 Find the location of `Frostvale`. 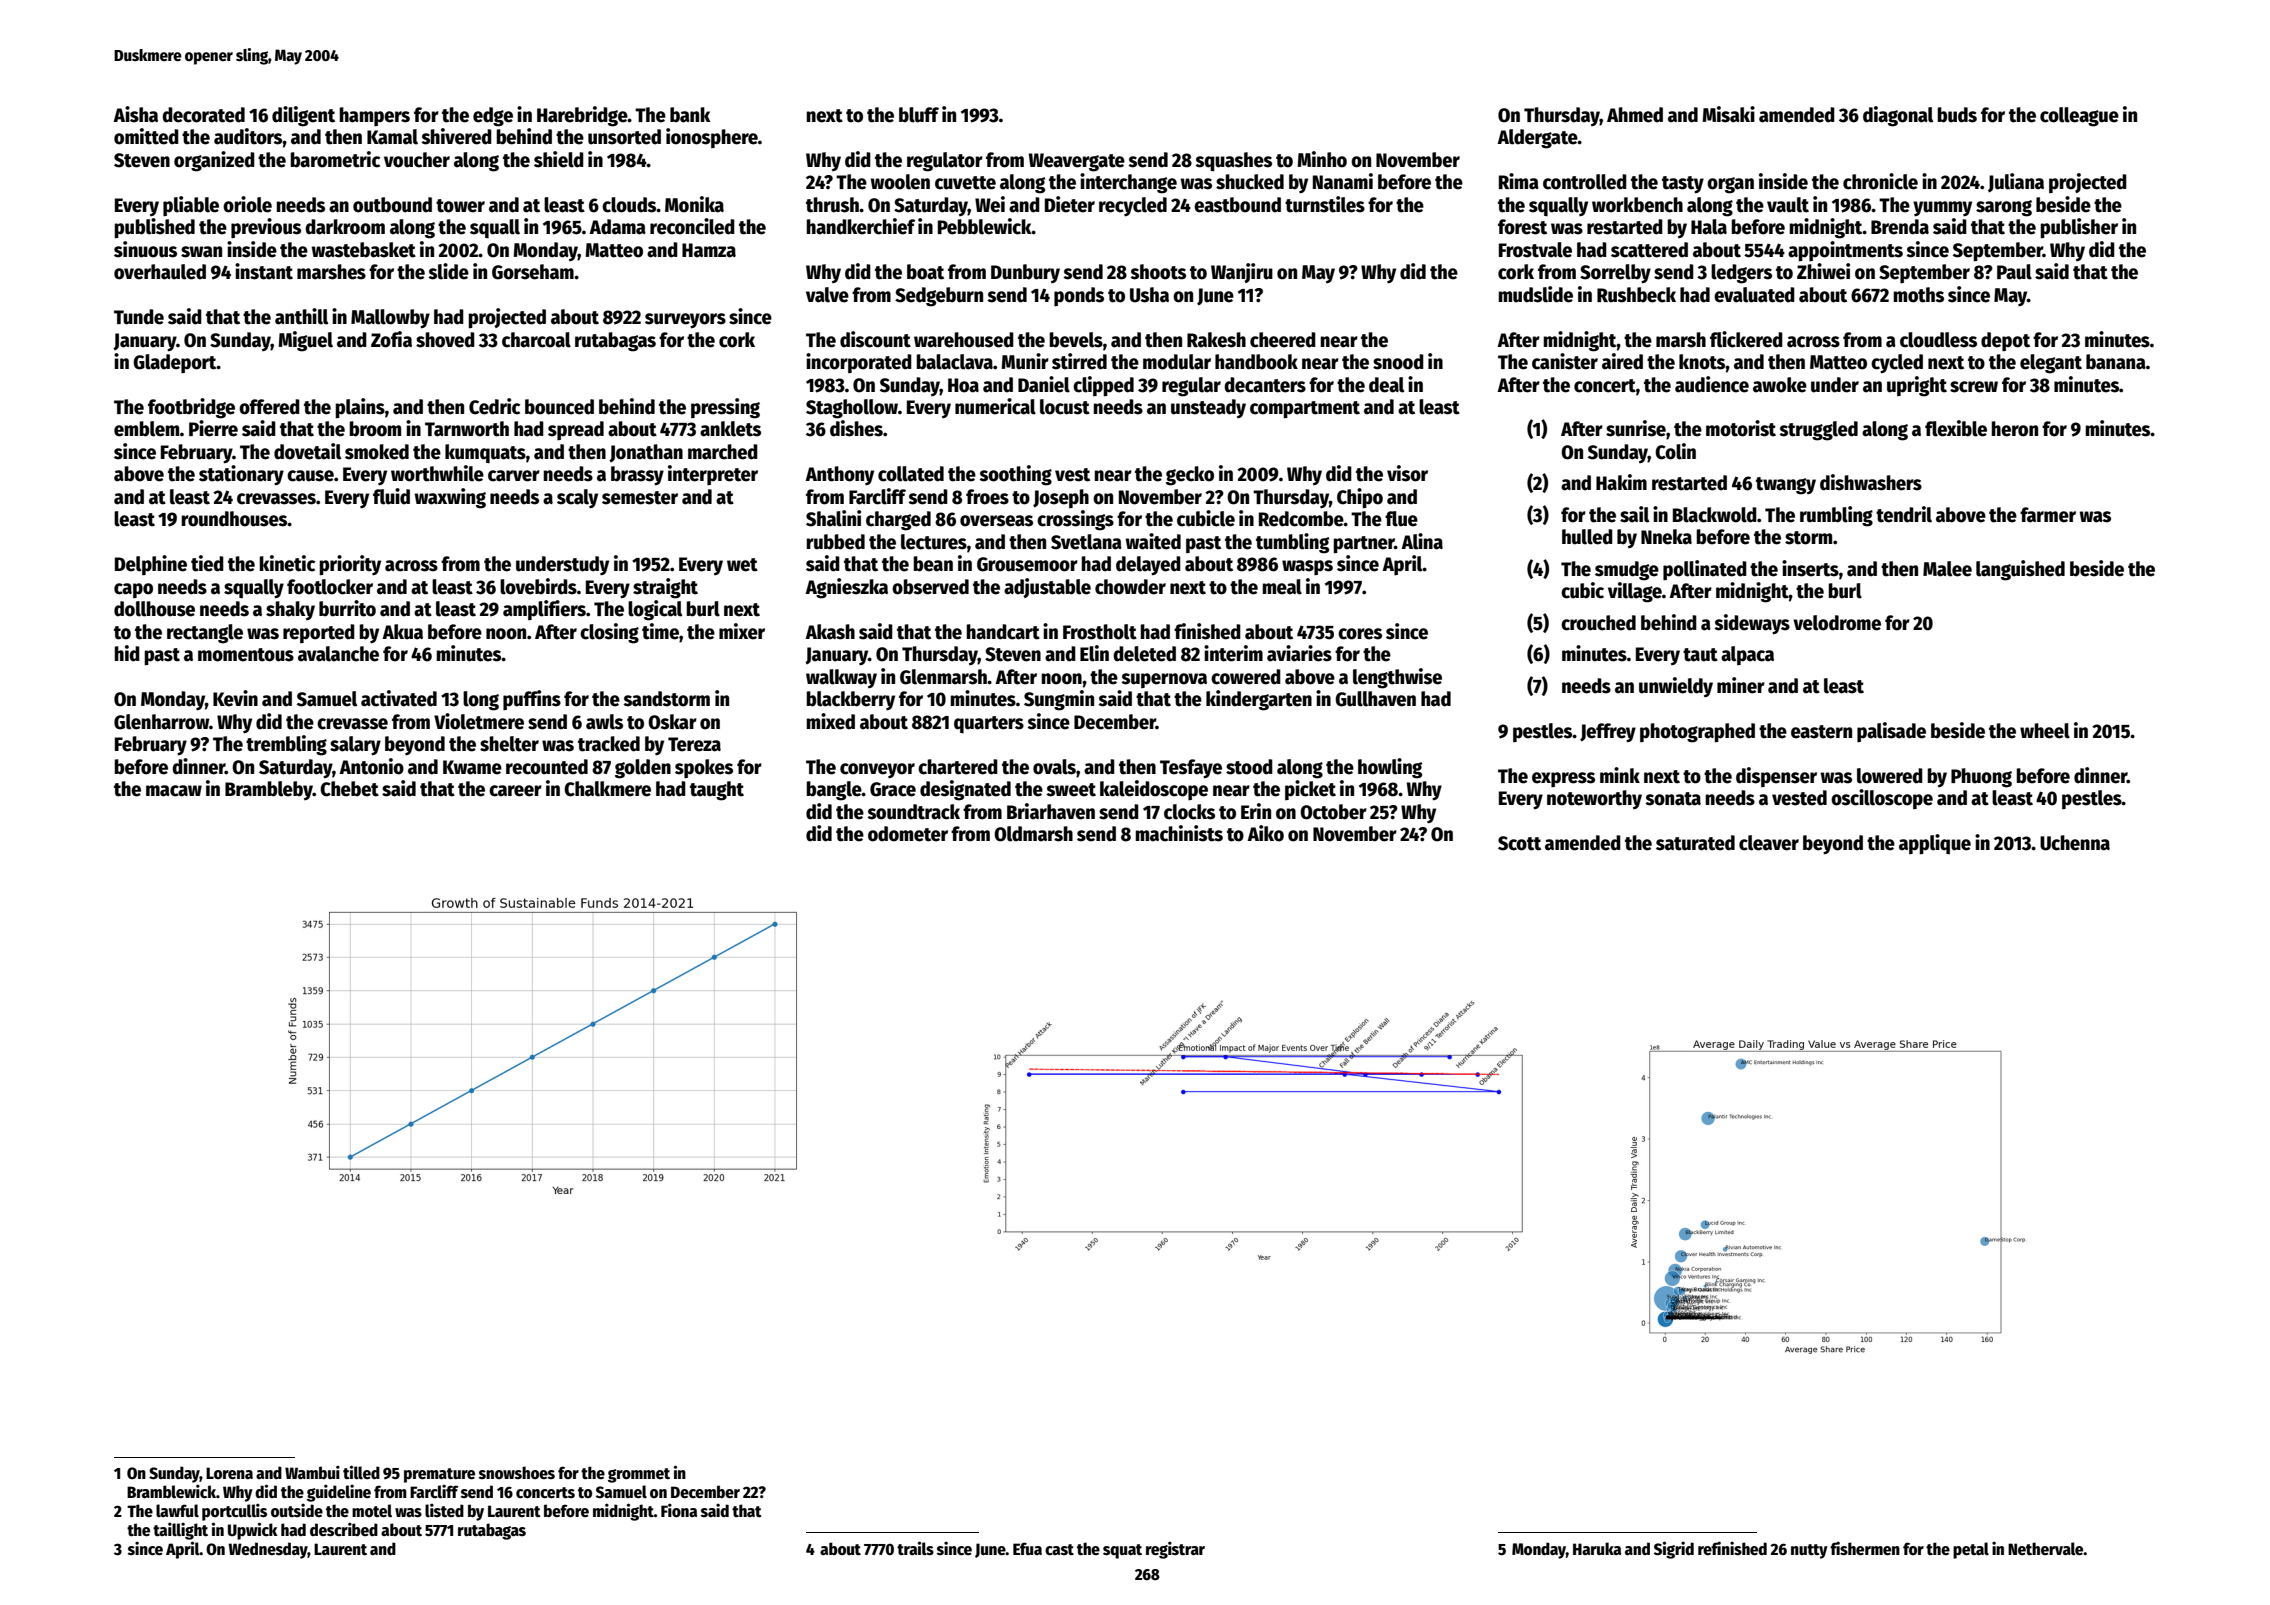

Frostvale is located at coordinates (1535, 250).
